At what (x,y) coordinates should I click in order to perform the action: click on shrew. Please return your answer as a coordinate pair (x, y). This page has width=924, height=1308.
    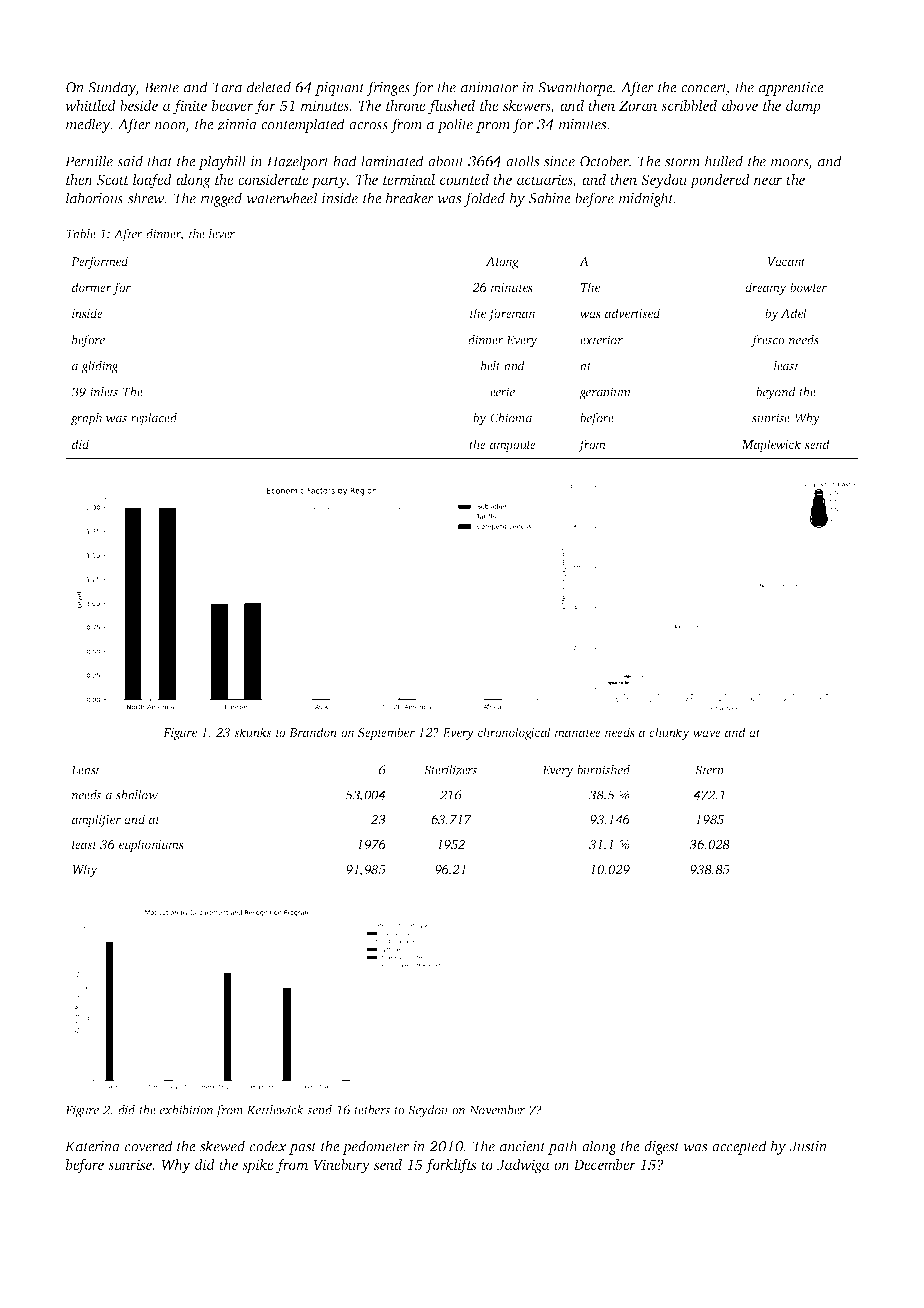
    Looking at the image, I should click on (146, 198).
